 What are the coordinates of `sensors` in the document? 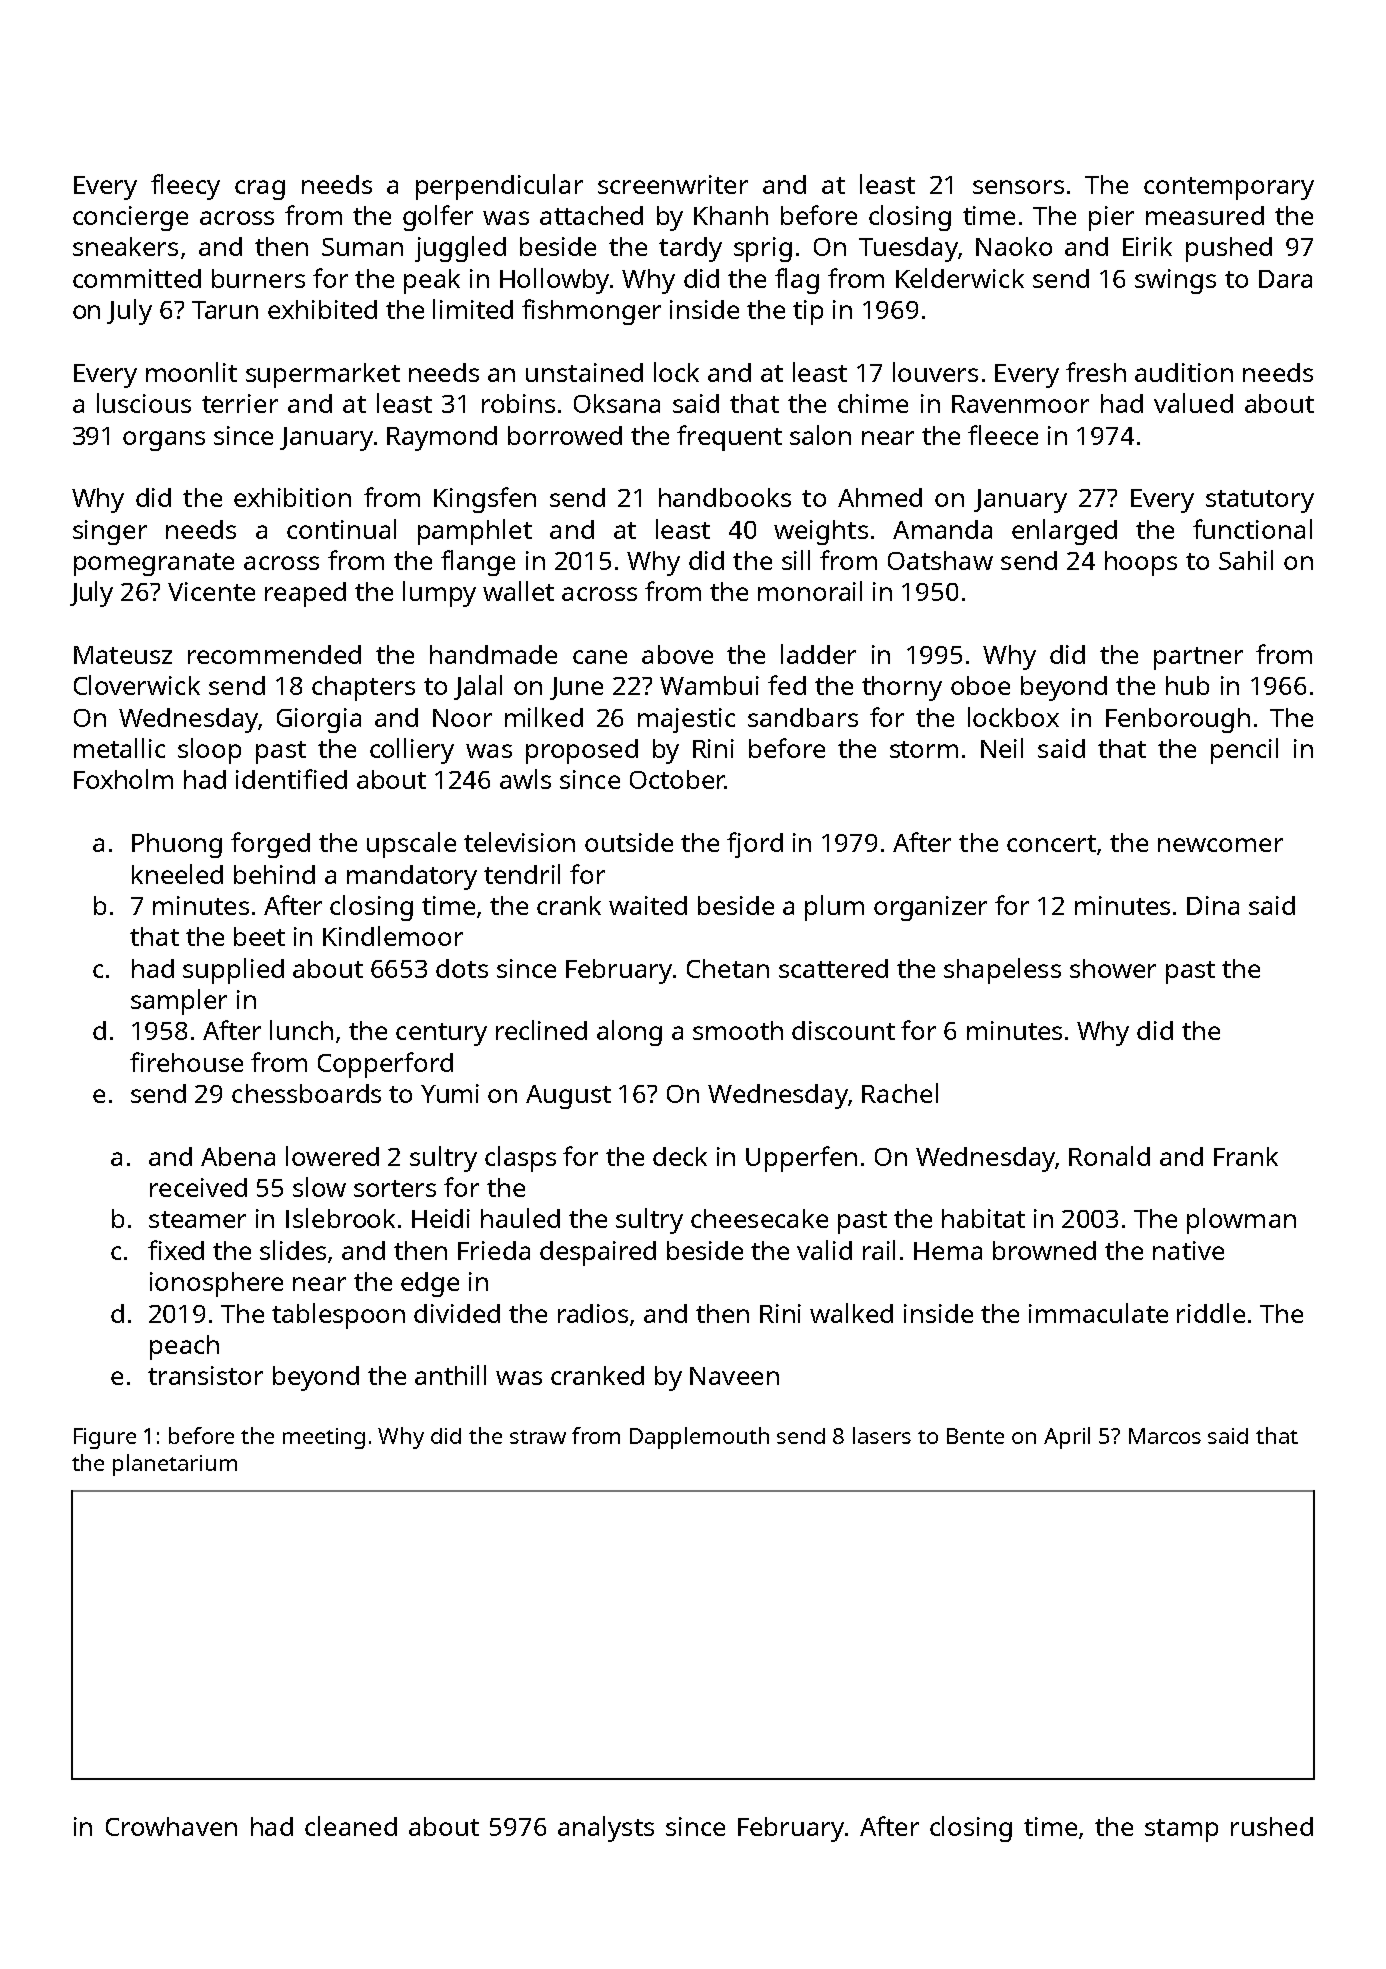 It's located at (1018, 187).
